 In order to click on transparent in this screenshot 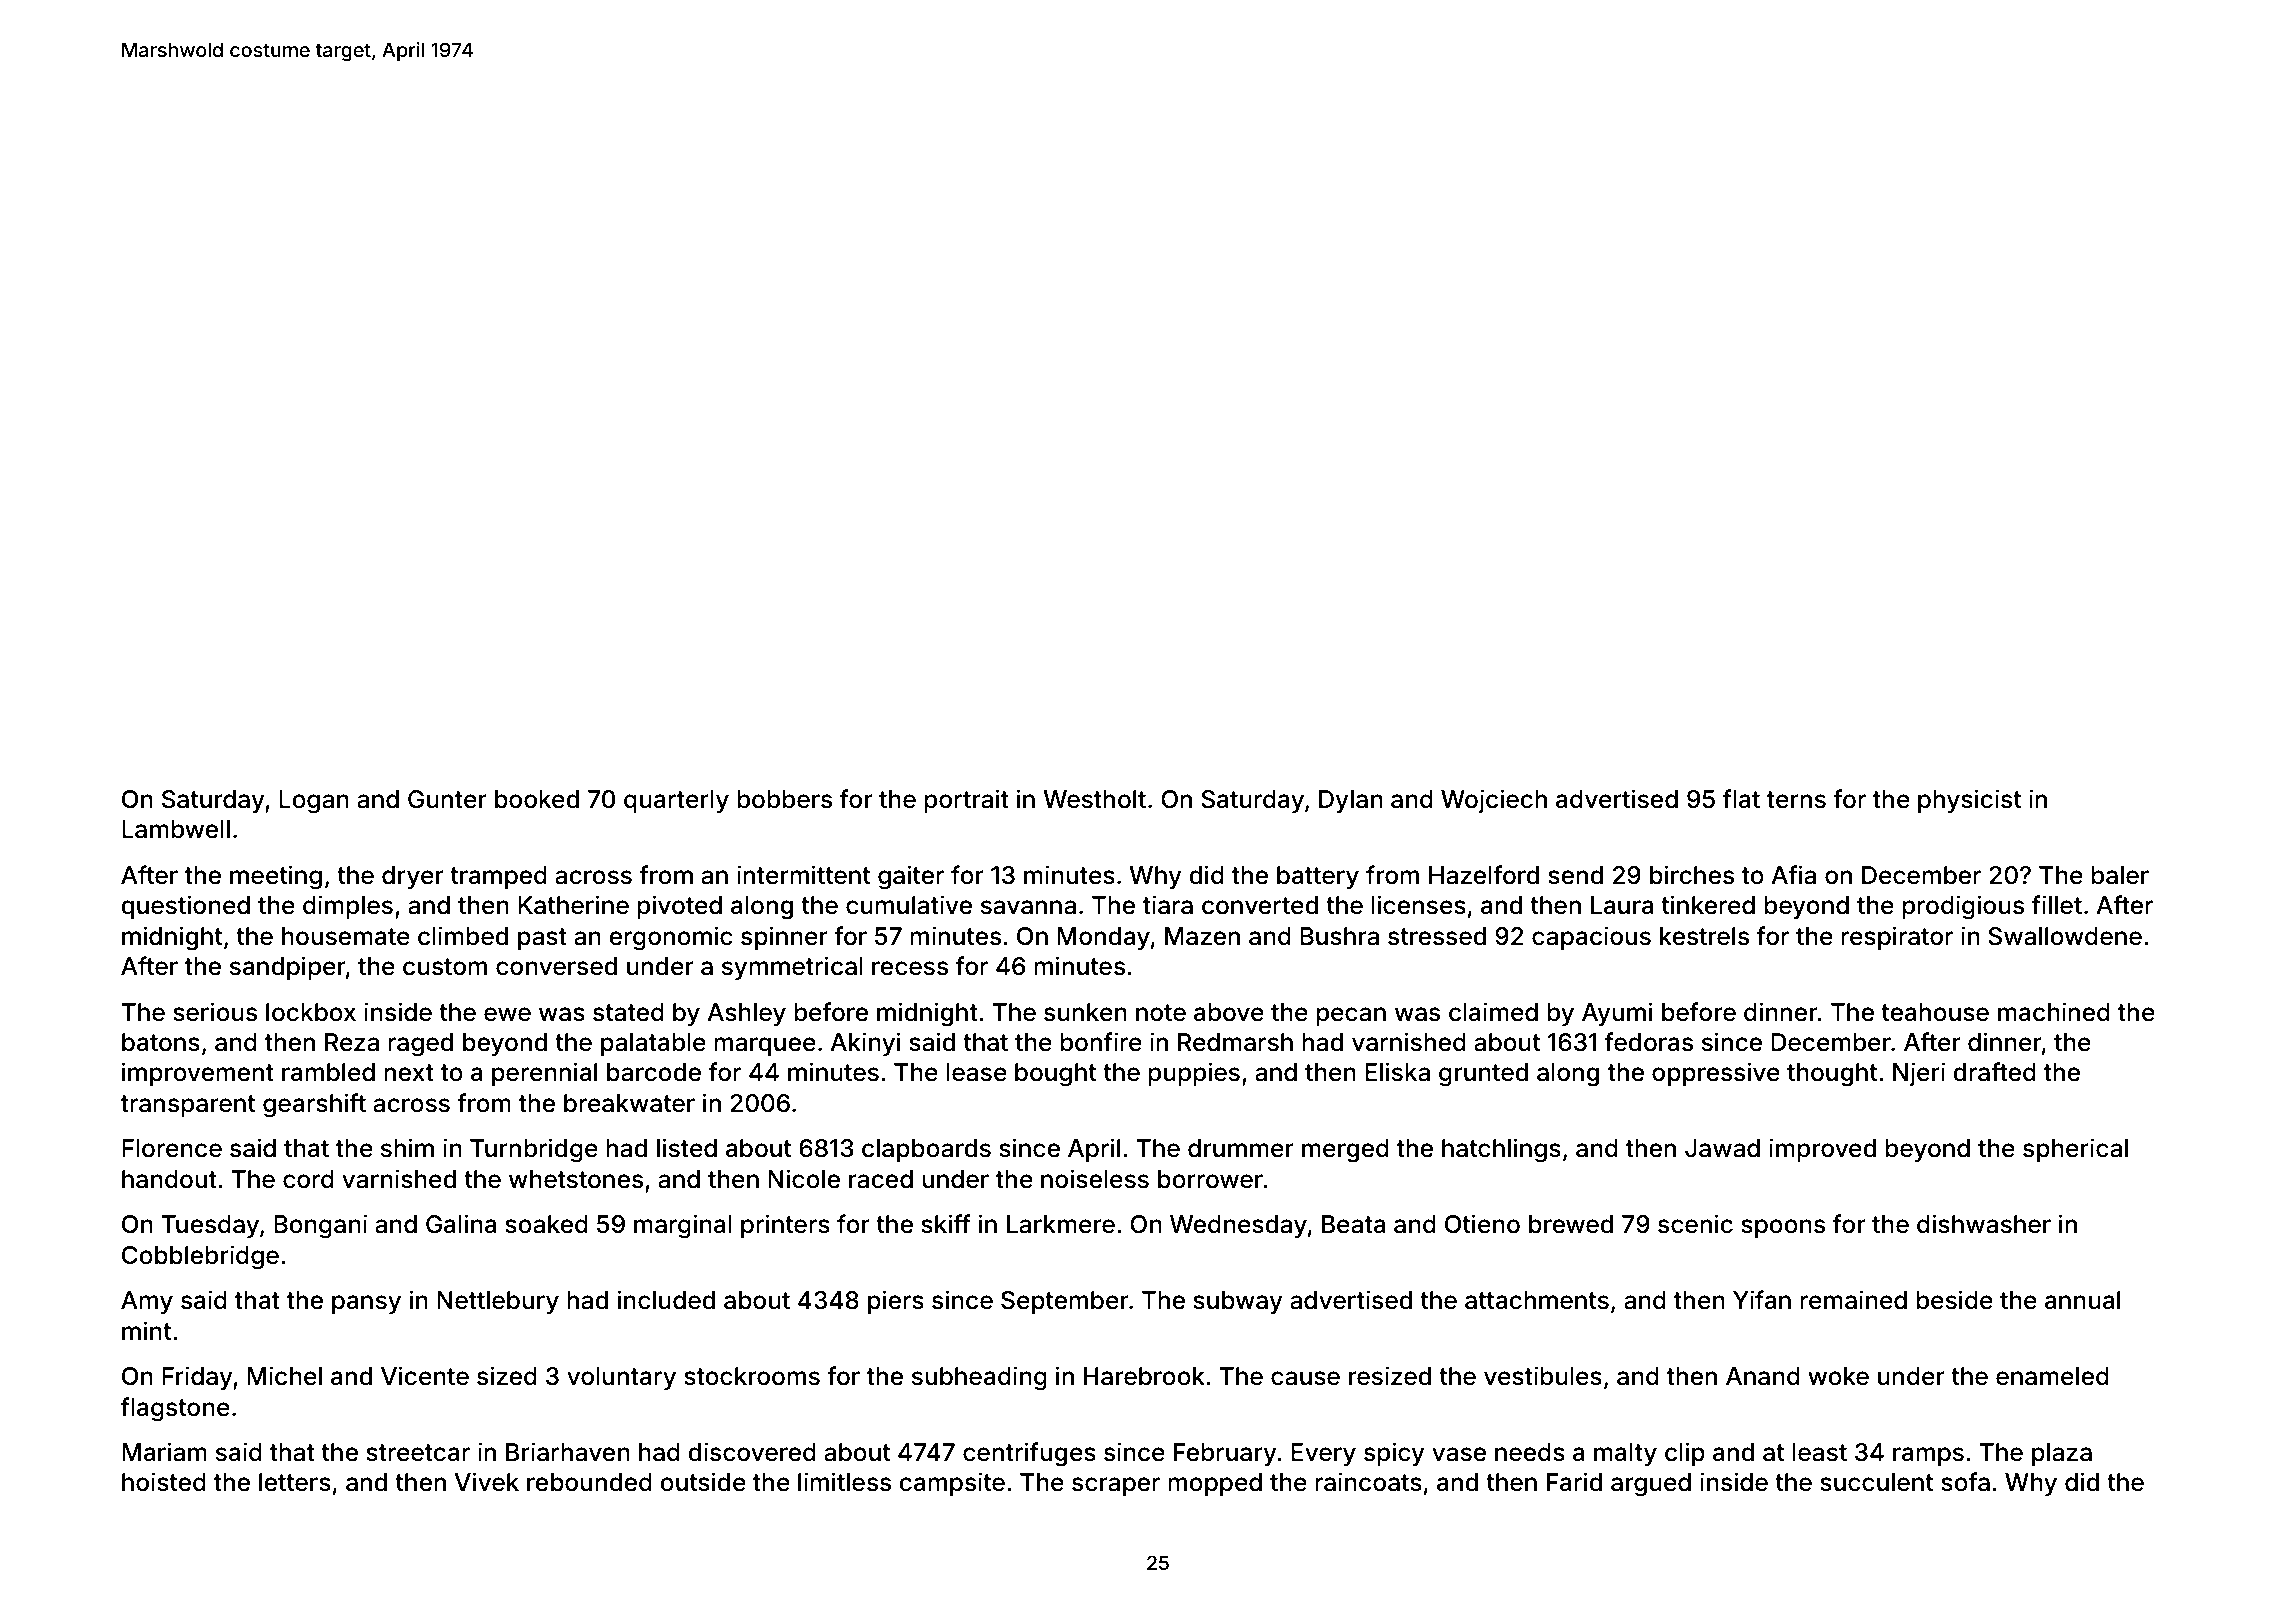, I will do `click(188, 1106)`.
